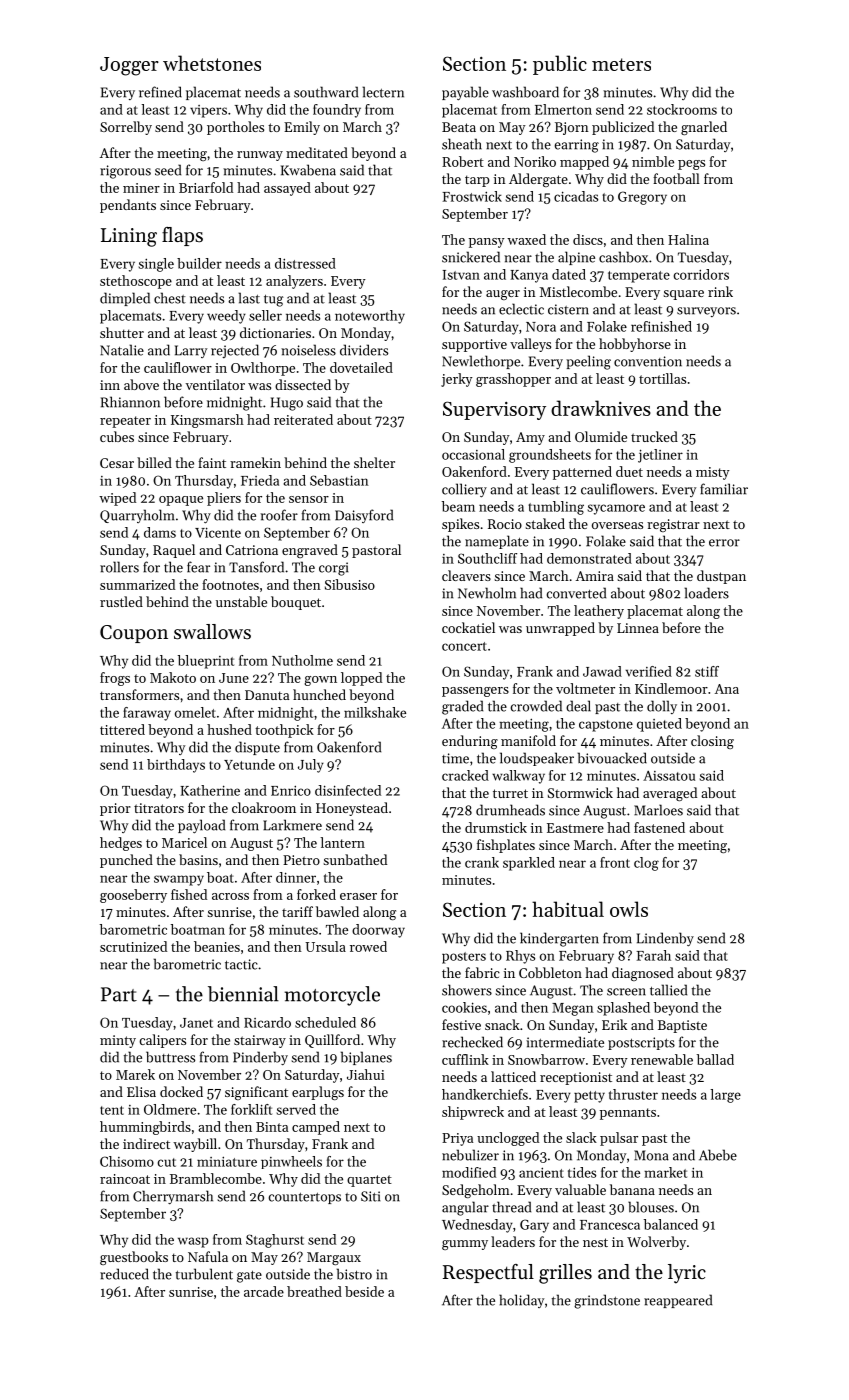 The image size is (849, 1400). I want to click on ballad, so click(715, 1059).
